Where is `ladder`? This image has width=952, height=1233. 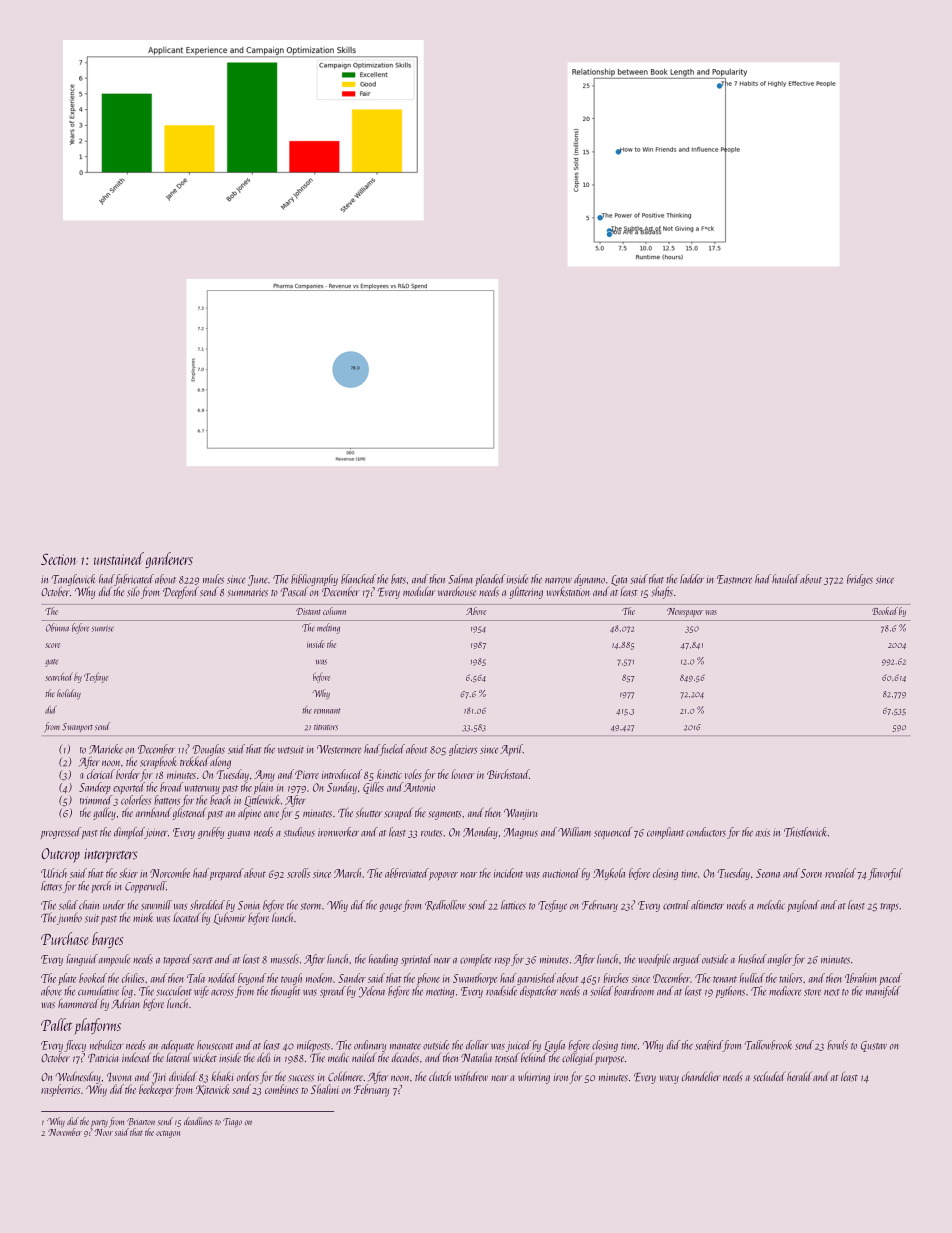
ladder is located at coordinates (692, 579).
